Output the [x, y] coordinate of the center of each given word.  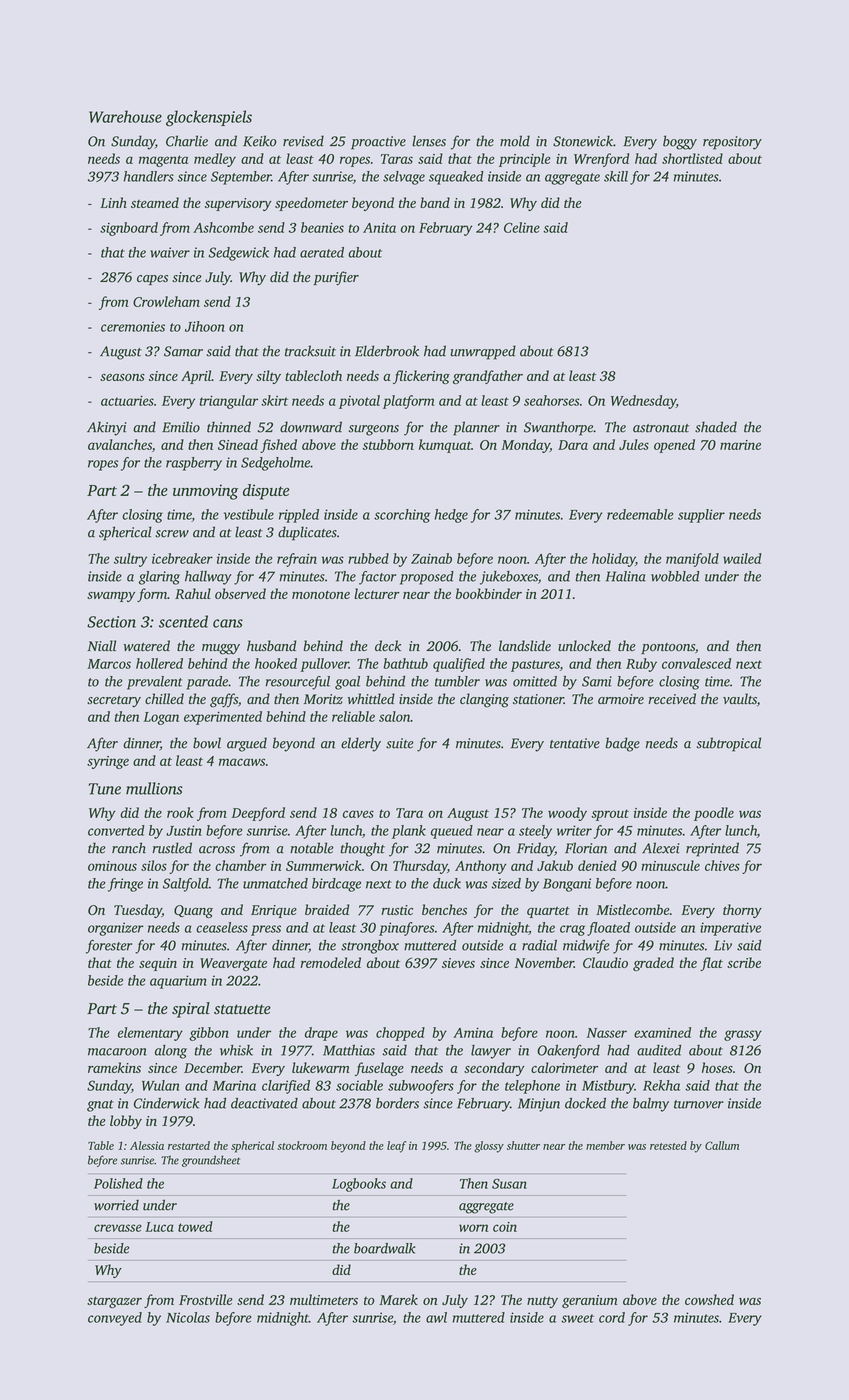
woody [567, 814]
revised [303, 141]
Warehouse [125, 116]
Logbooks [359, 1185]
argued [247, 744]
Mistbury [608, 1087]
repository [732, 143]
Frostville [206, 1299]
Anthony [481, 867]
